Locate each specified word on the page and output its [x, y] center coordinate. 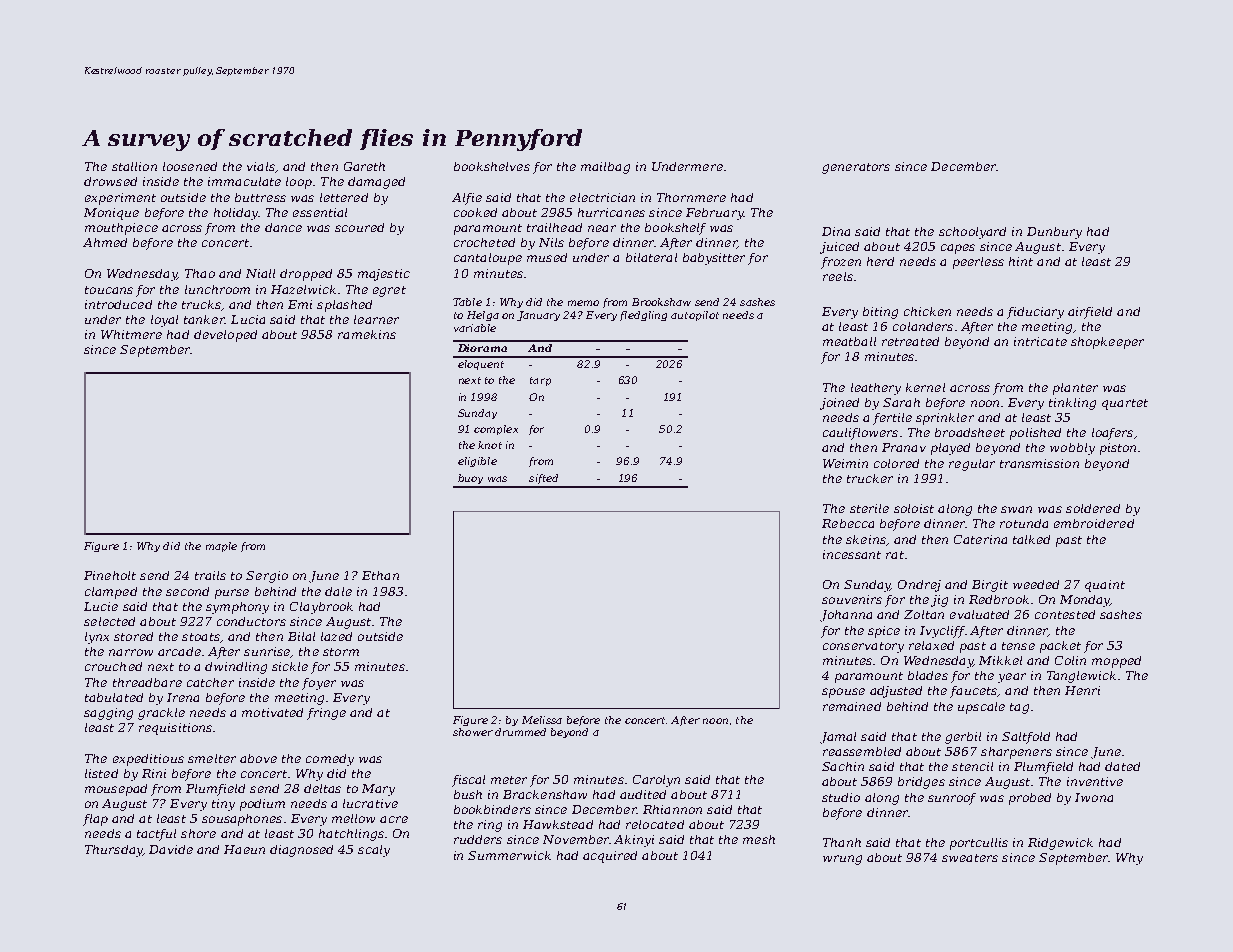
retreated [910, 341]
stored [133, 636]
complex [496, 430]
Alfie [467, 199]
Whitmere [131, 334]
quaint [1105, 586]
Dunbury [1054, 233]
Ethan [380, 575]
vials [261, 166]
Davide [171, 849]
